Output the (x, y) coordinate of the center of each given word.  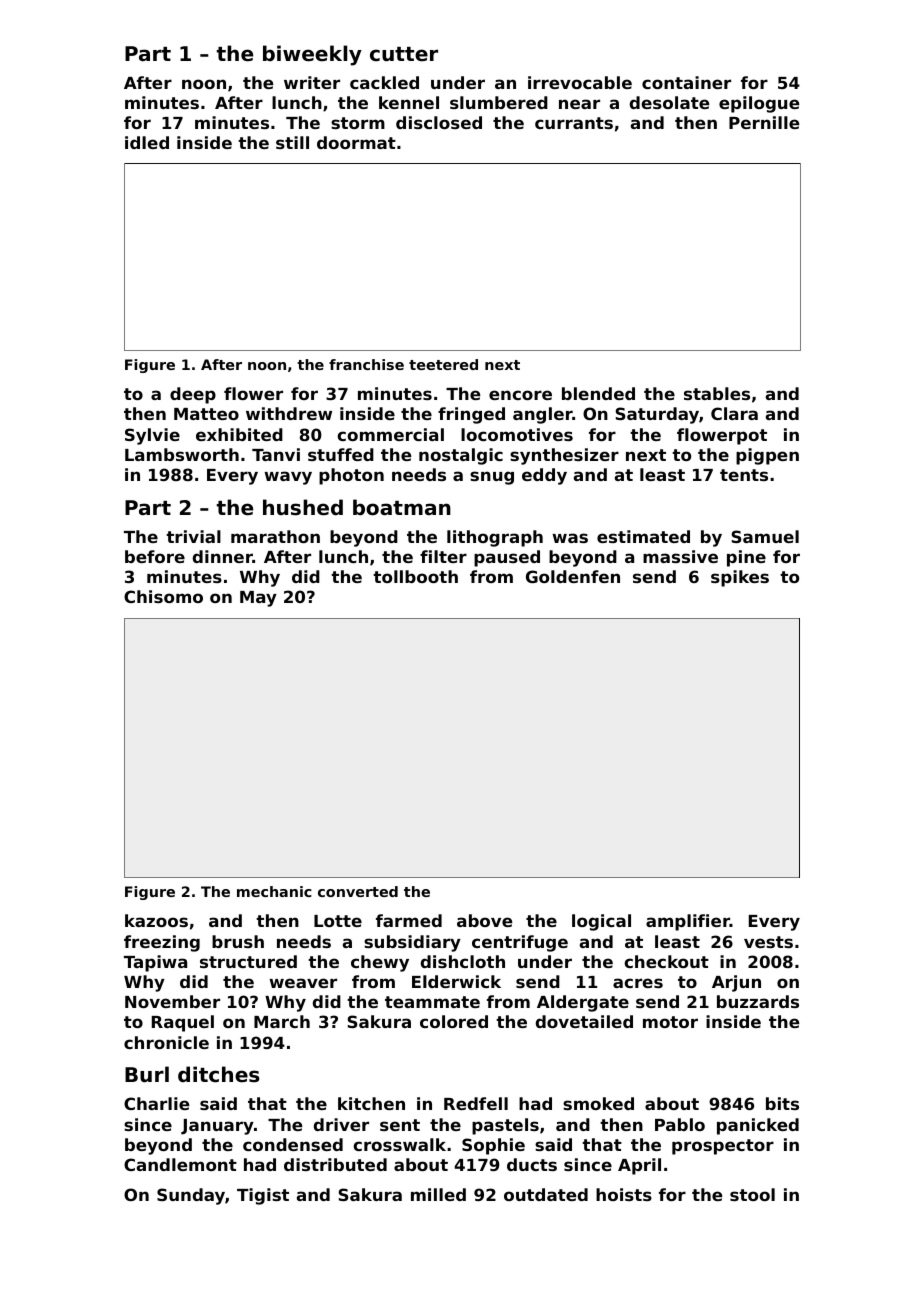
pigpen (767, 456)
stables (717, 393)
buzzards (758, 1001)
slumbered (499, 102)
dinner (223, 556)
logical (601, 922)
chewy (380, 963)
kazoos (156, 920)
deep (193, 395)
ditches (219, 1074)
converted (358, 891)
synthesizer (564, 456)
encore (520, 395)
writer (312, 82)
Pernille (764, 122)
